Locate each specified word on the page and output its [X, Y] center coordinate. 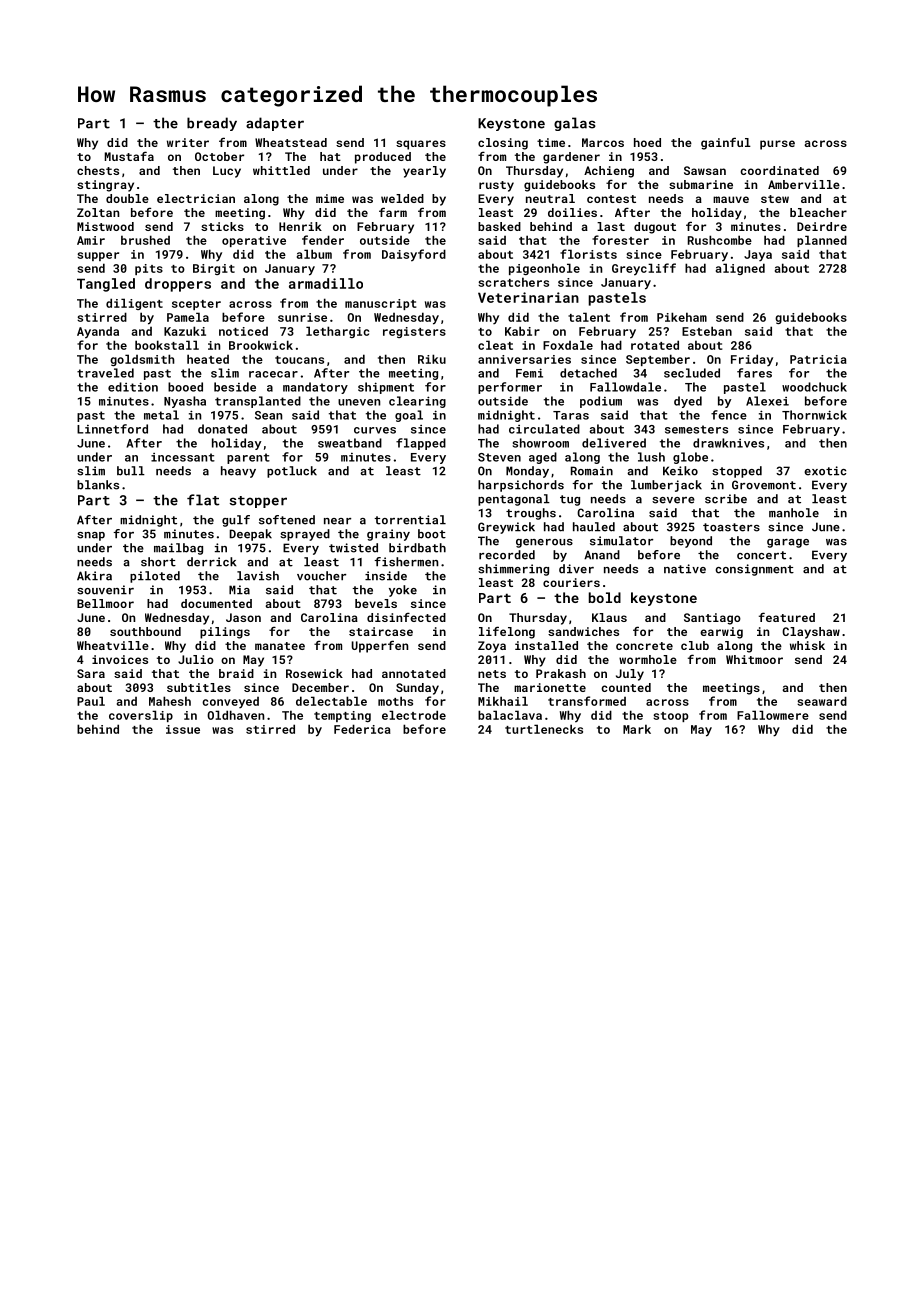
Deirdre [822, 226]
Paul [91, 701]
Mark [637, 729]
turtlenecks [544, 729]
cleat [495, 345]
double [127, 198]
